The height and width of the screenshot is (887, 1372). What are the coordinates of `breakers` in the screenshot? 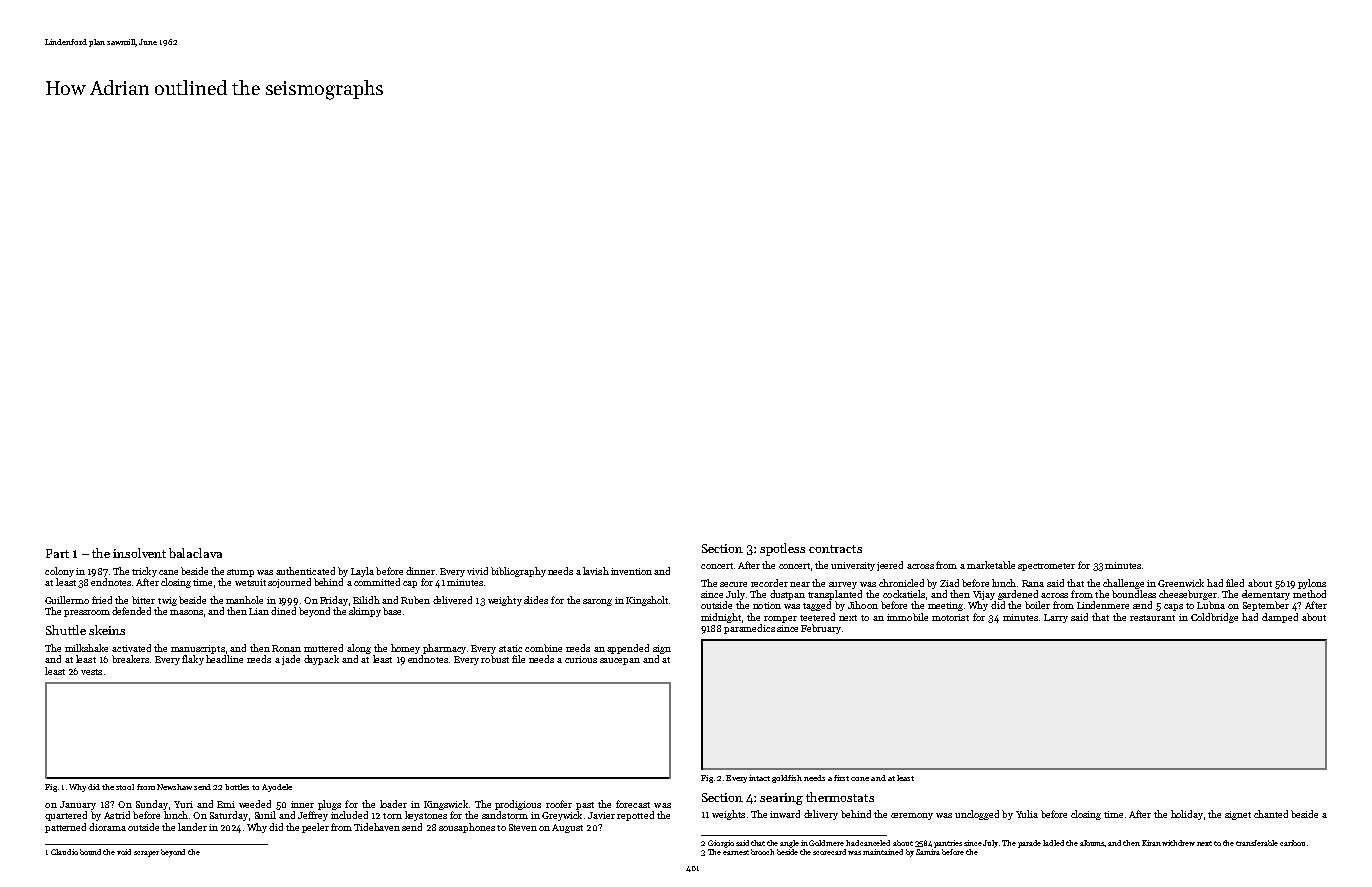 It's located at (130, 659).
